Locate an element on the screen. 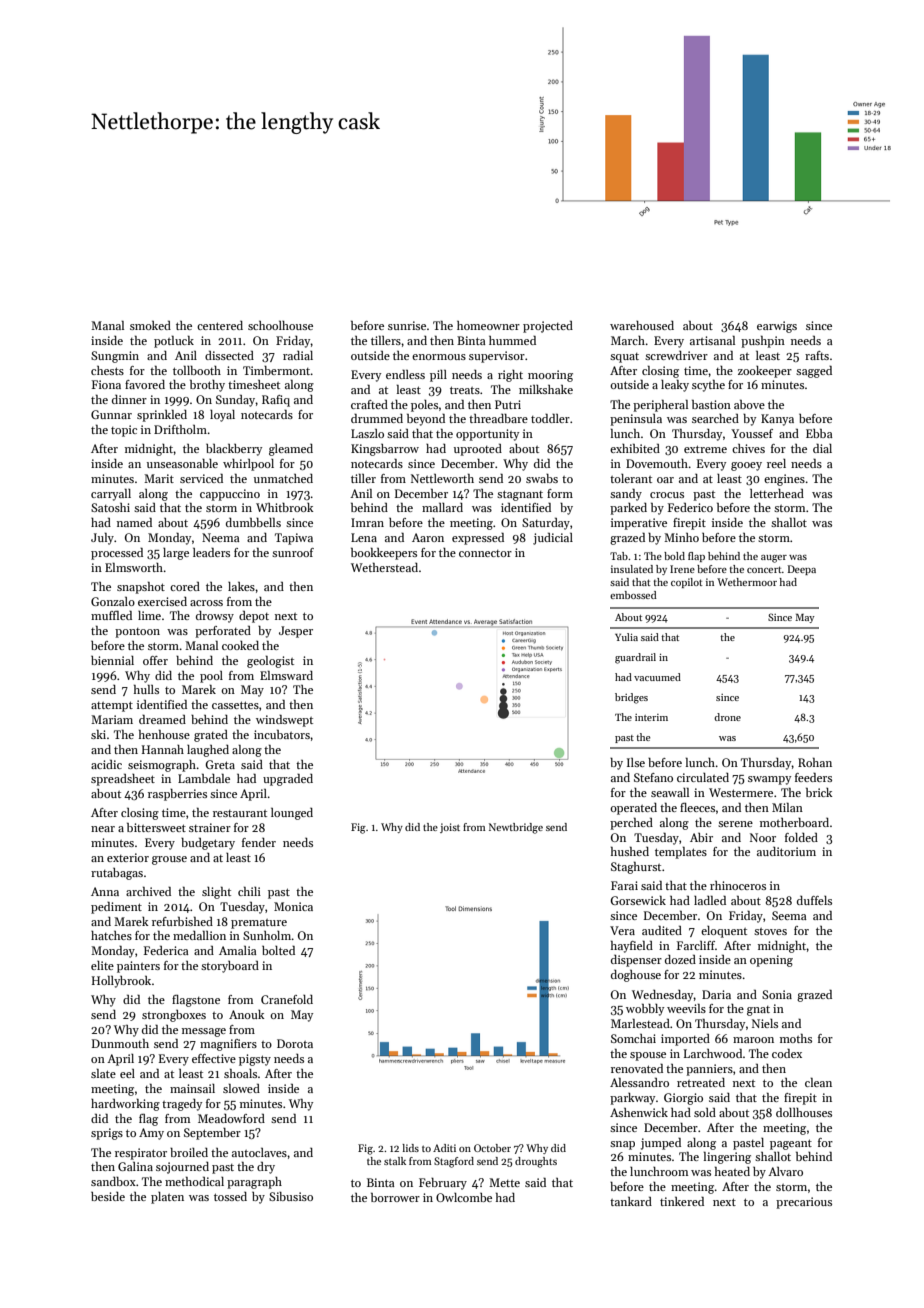  Gonzalo is located at coordinates (113, 601).
